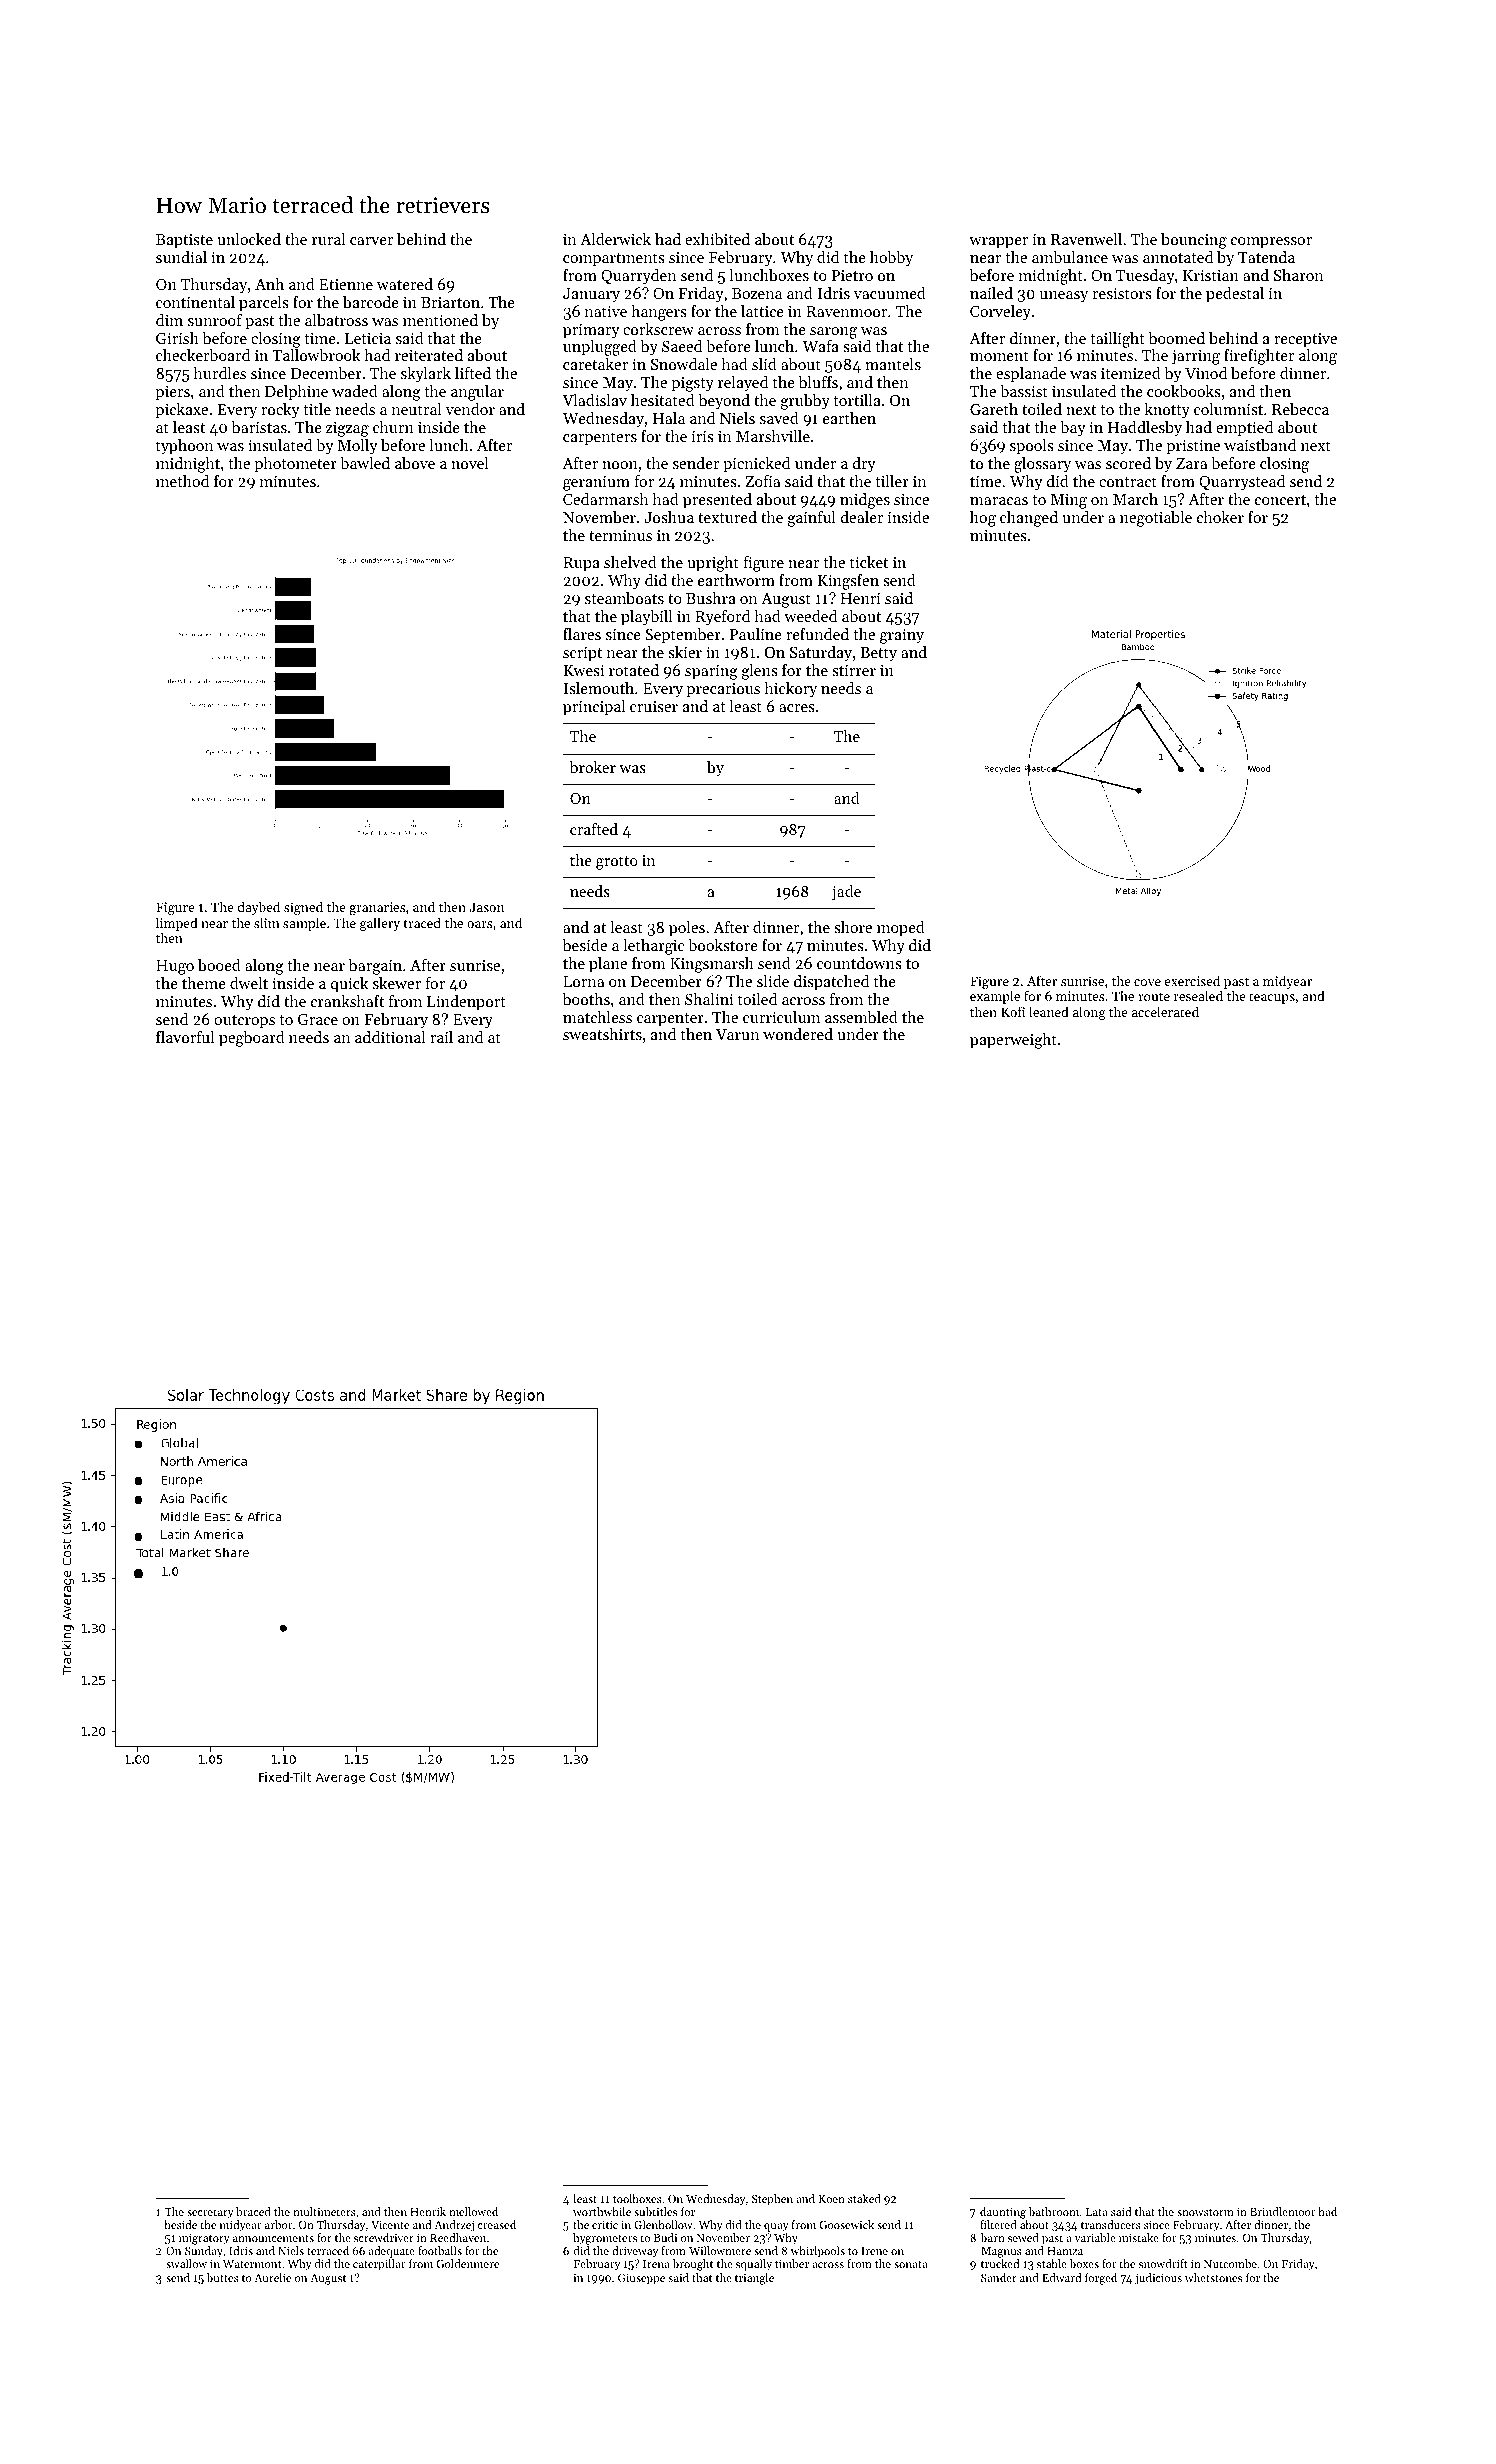 The height and width of the image is (2464, 1496). What do you see at coordinates (817, 634) in the image?
I see `refunded` at bounding box center [817, 634].
